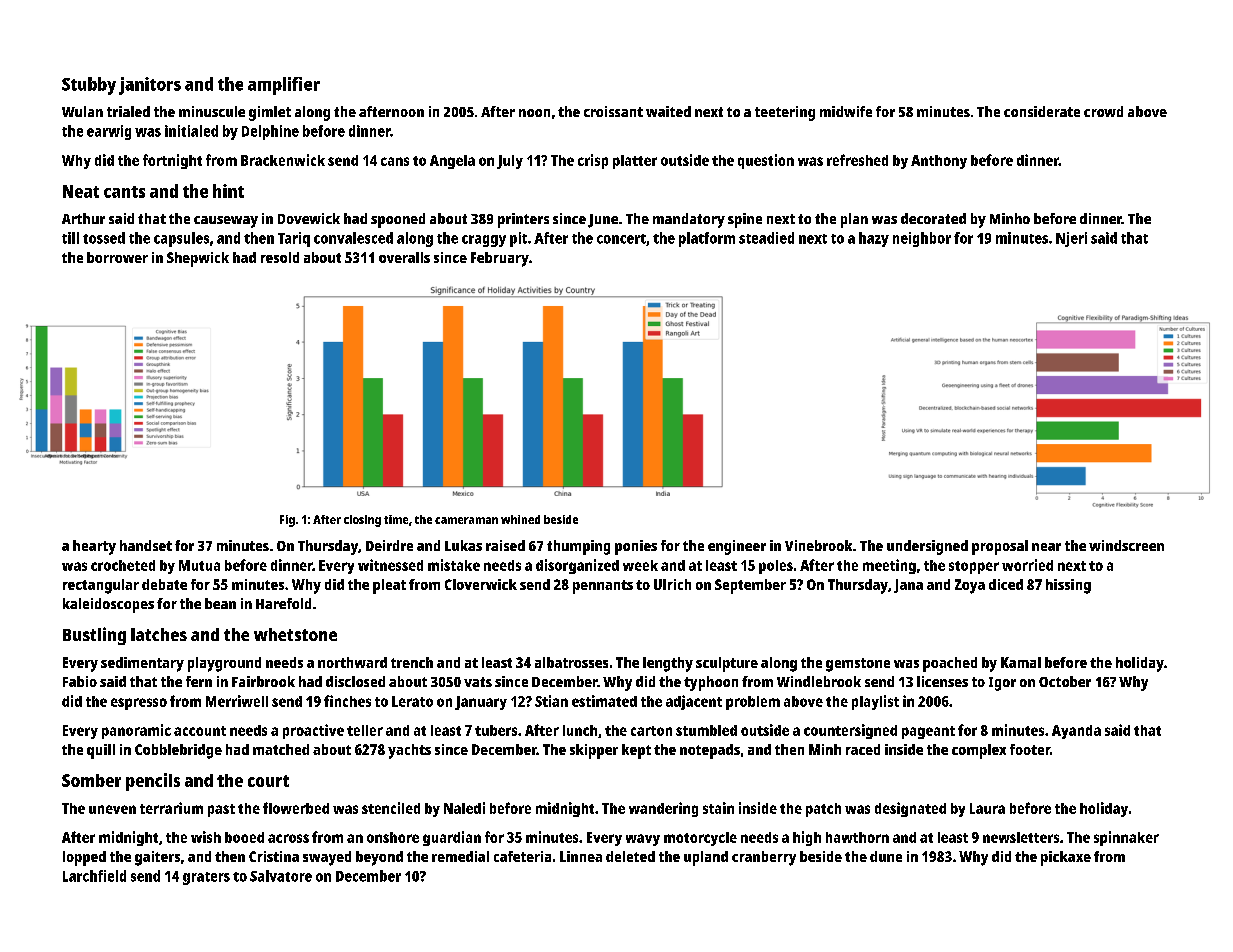 Image resolution: width=1233 pixels, height=952 pixels. Describe the element at coordinates (668, 111) in the screenshot. I see `waited` at that location.
